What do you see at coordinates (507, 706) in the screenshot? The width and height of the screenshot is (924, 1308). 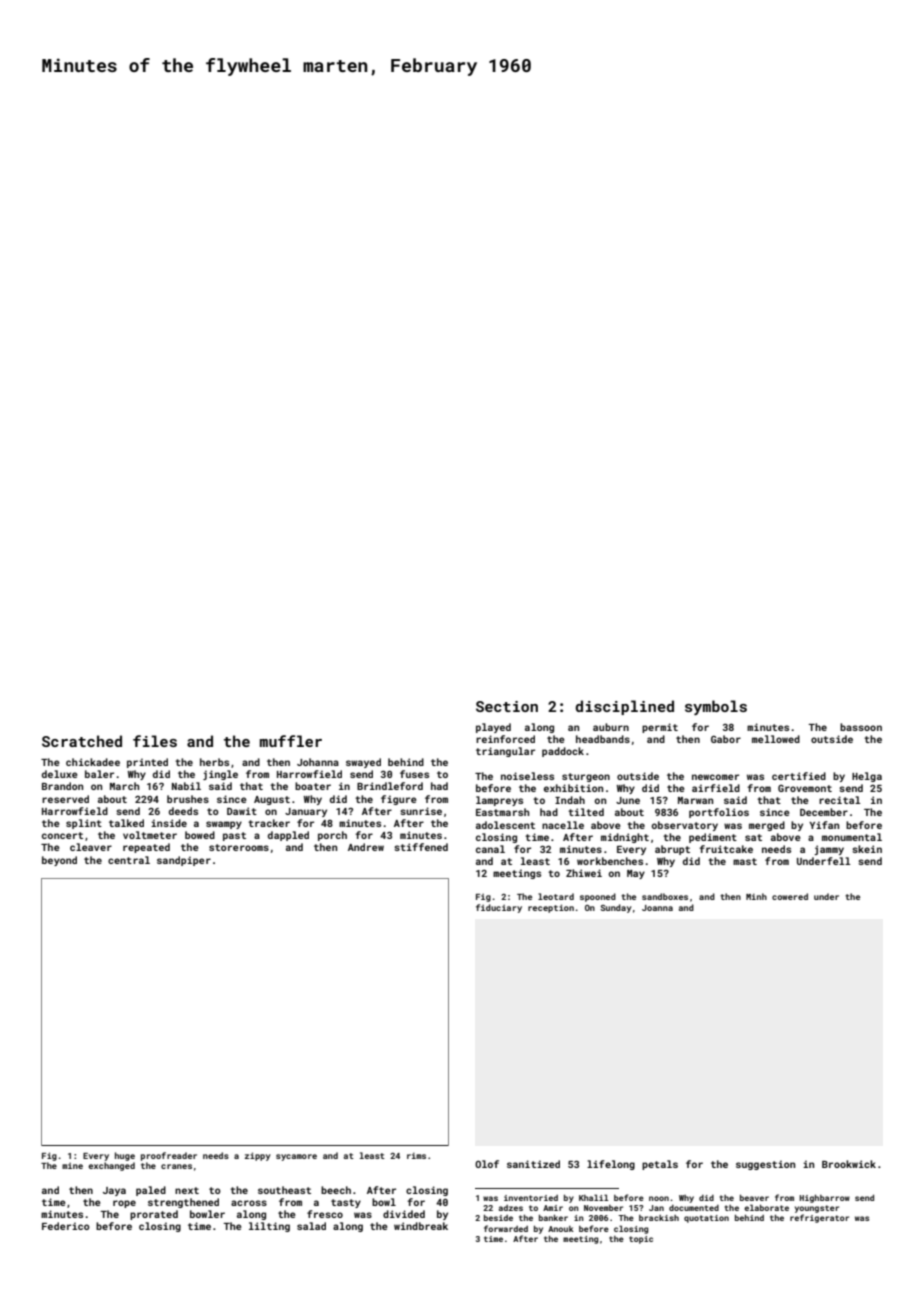 I see `Section` at bounding box center [507, 706].
